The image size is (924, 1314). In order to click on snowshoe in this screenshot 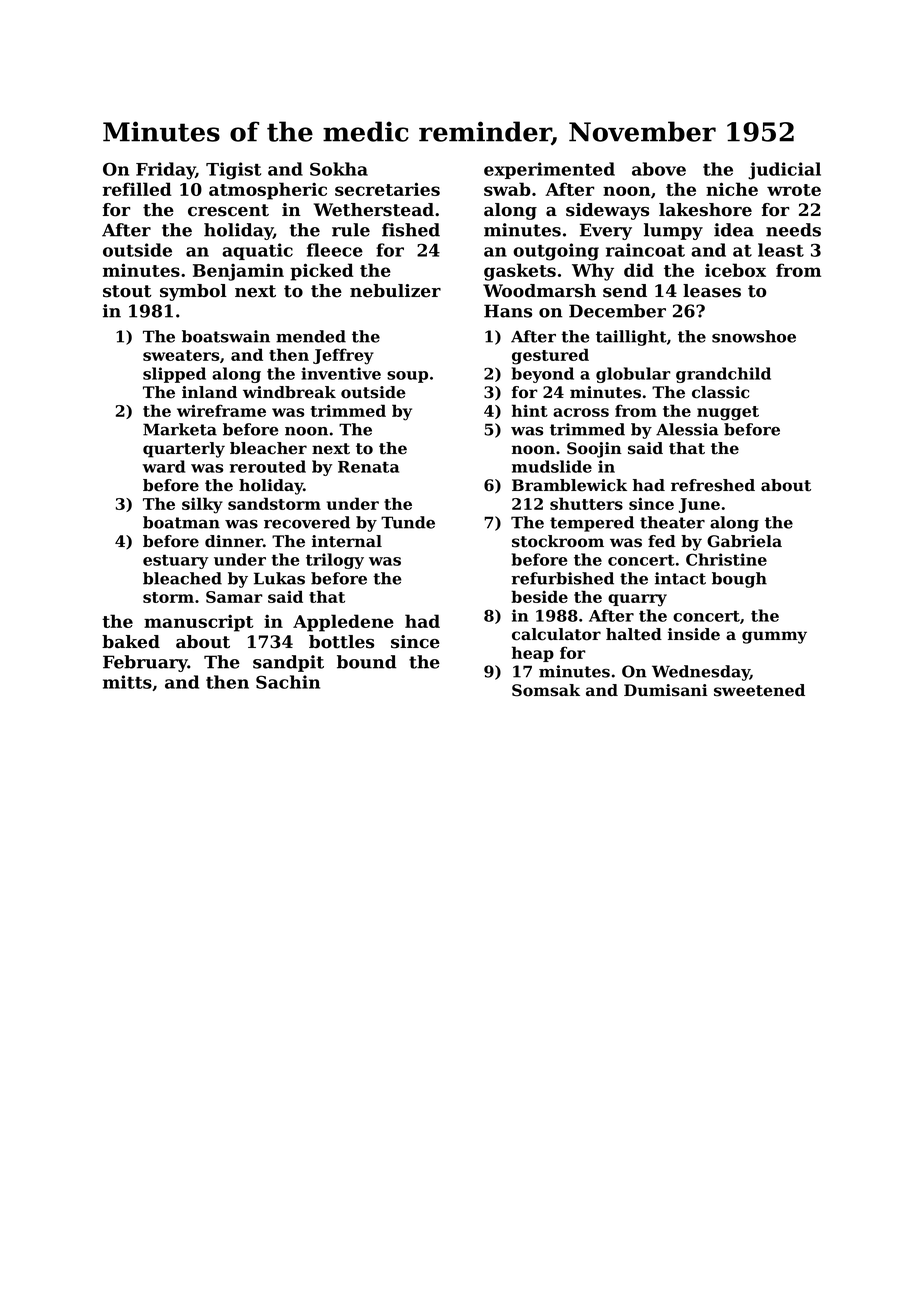, I will do `click(754, 336)`.
